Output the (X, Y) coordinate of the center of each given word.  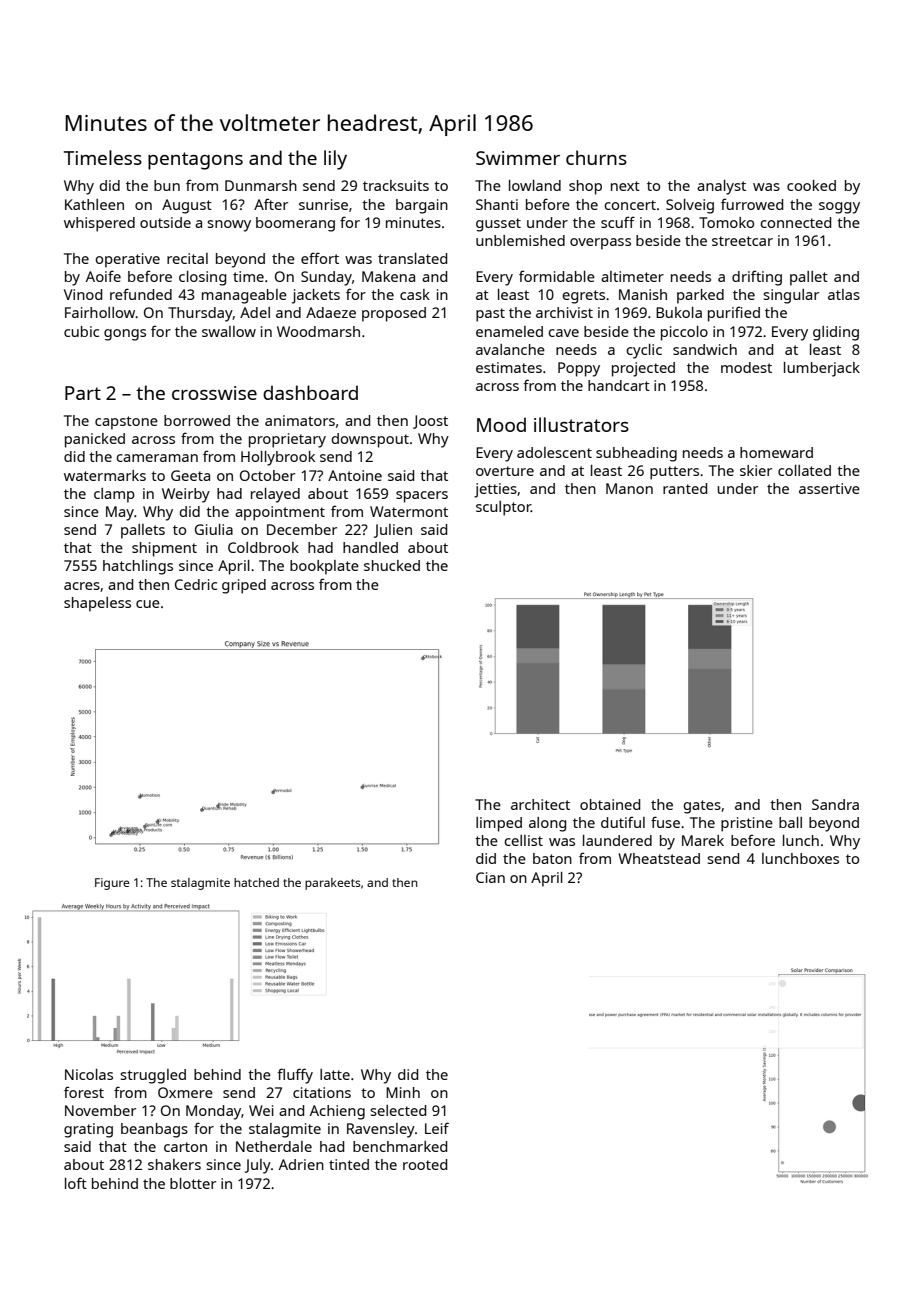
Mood (501, 424)
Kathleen (94, 204)
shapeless (97, 604)
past (490, 315)
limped (499, 824)
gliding (836, 333)
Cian (490, 877)
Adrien (301, 1164)
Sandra (835, 804)
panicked (95, 440)
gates (702, 807)
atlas (844, 294)
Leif (437, 1128)
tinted (349, 1164)
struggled (153, 1076)
